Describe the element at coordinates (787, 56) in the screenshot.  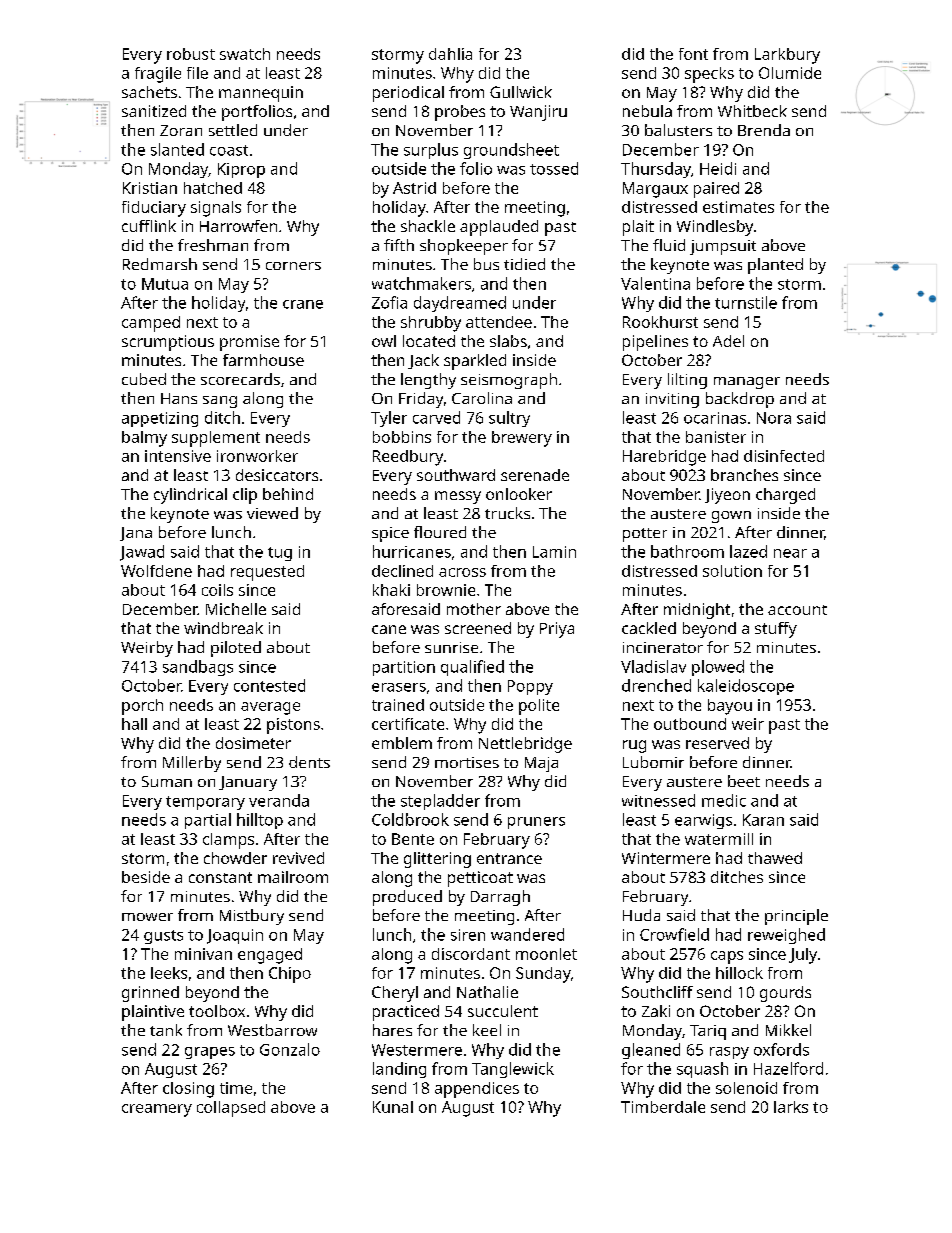
I see `Larkbury` at that location.
